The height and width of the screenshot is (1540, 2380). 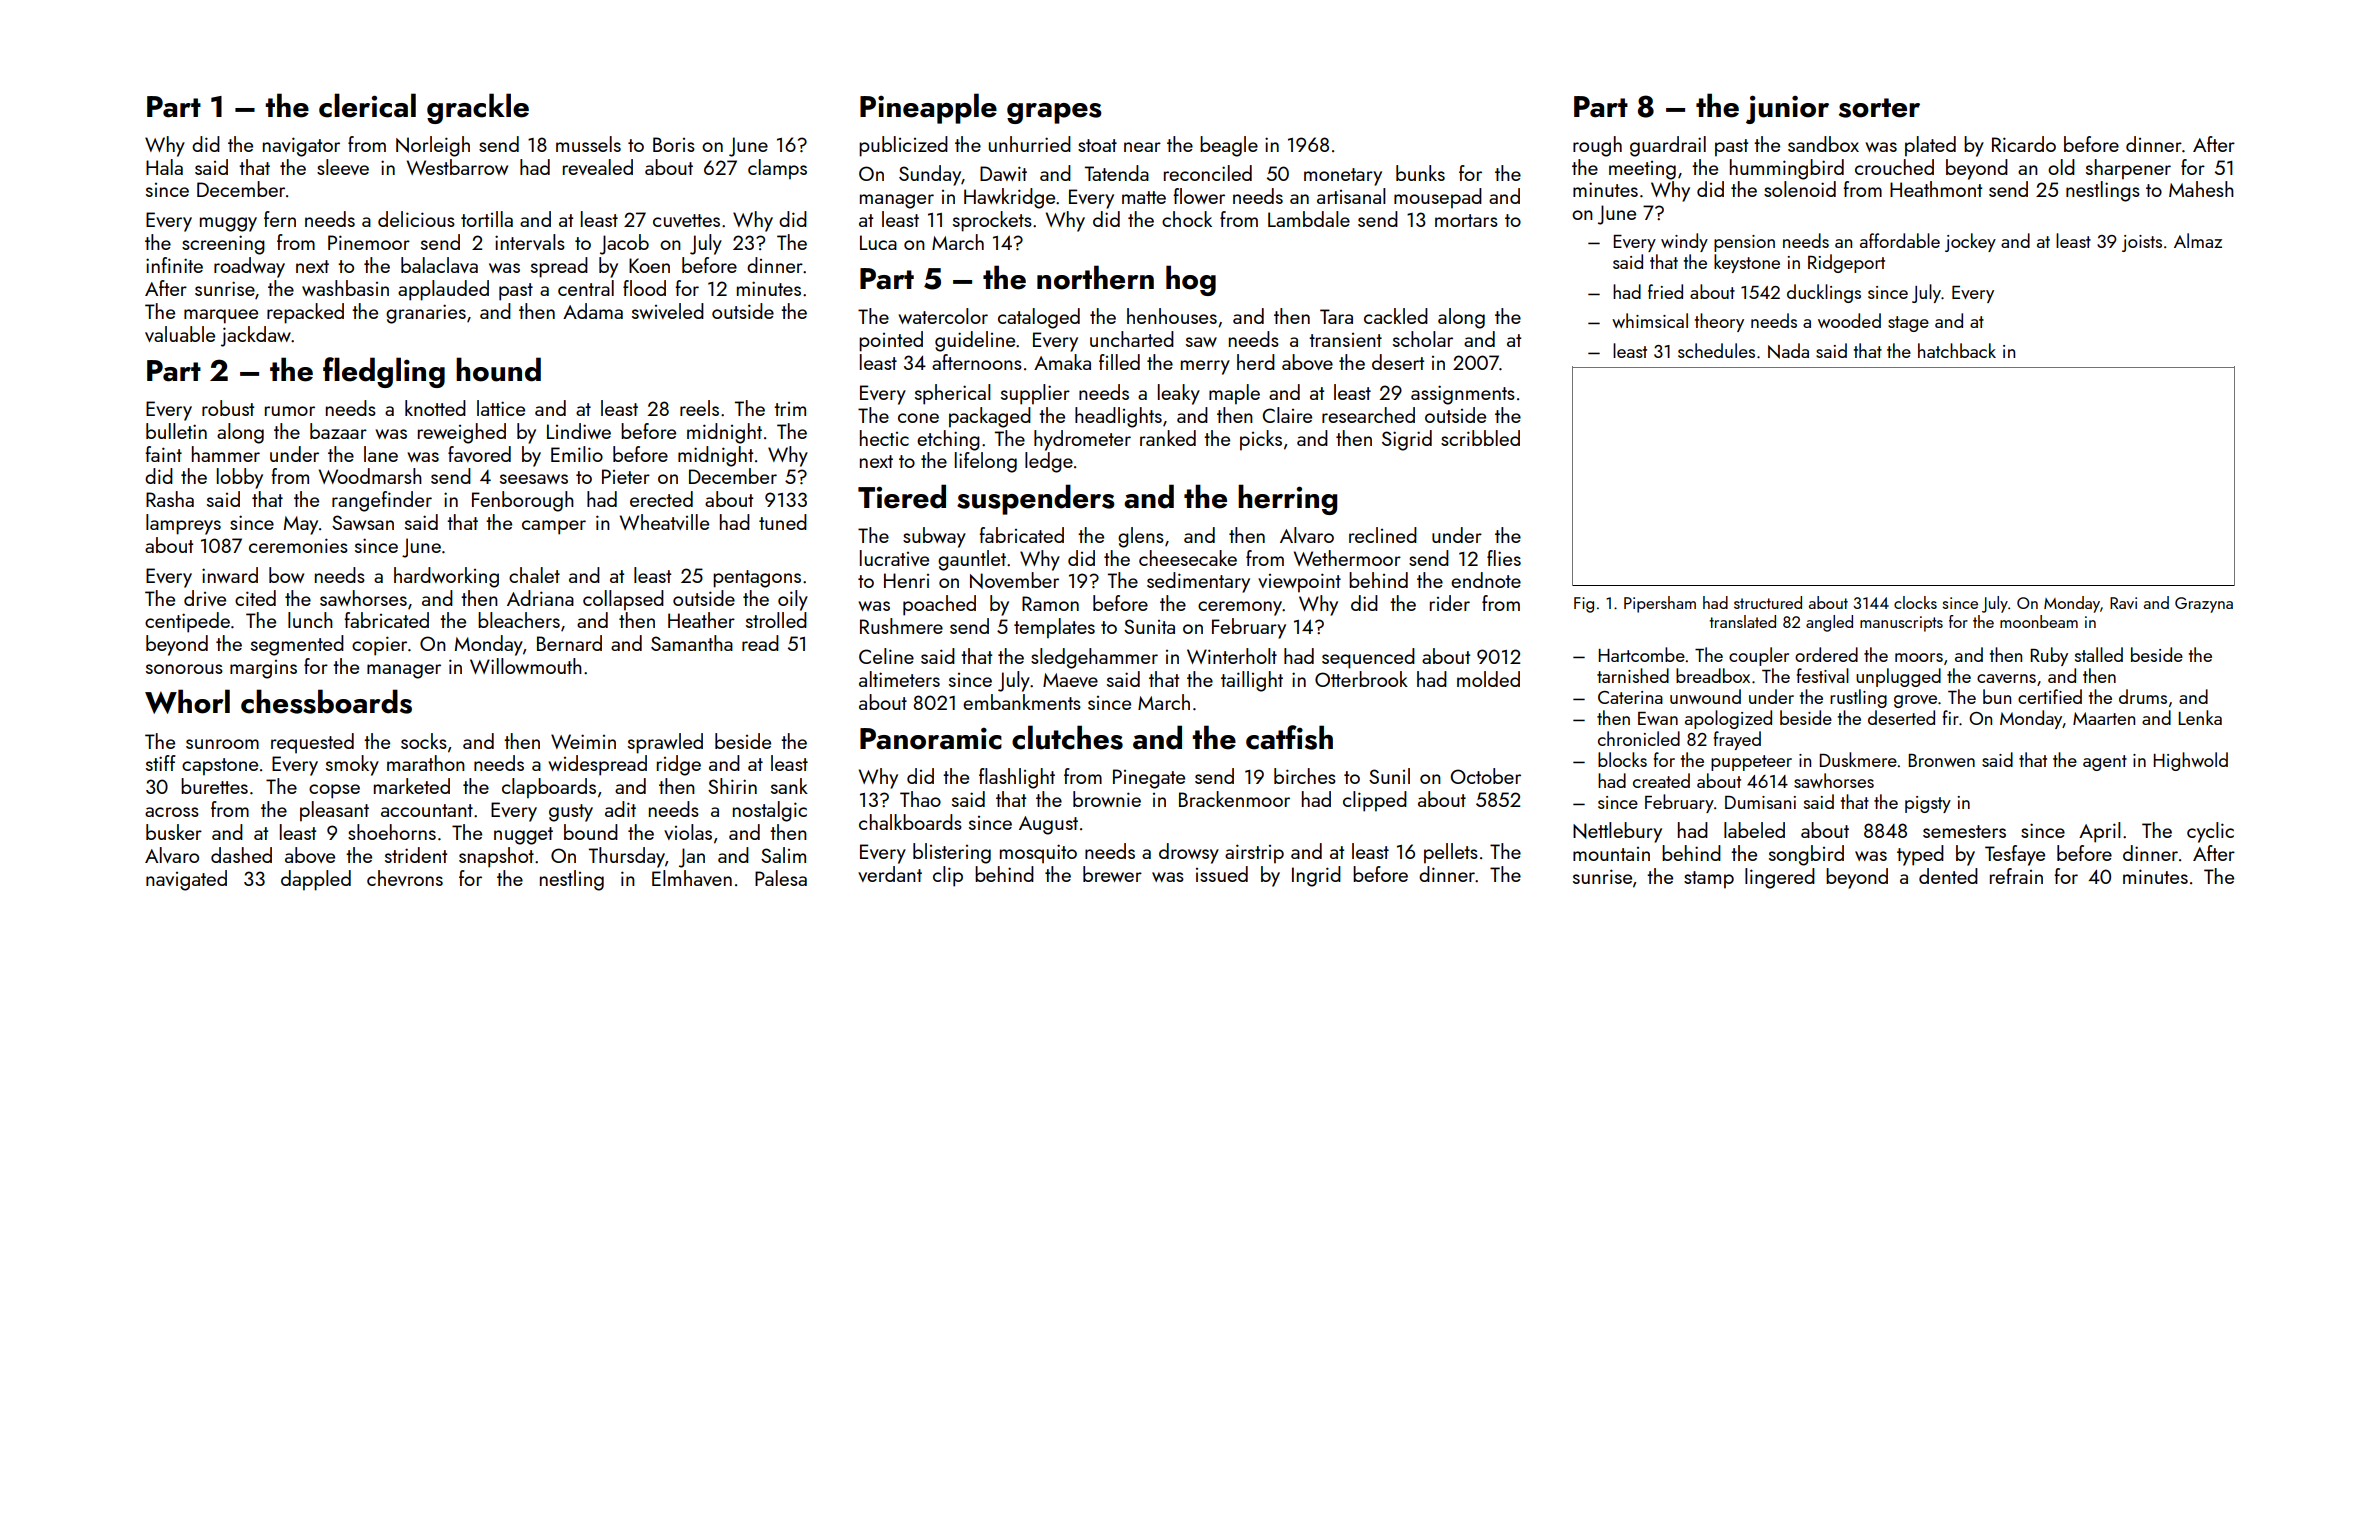 What do you see at coordinates (1014, 580) in the screenshot?
I see `November` at bounding box center [1014, 580].
